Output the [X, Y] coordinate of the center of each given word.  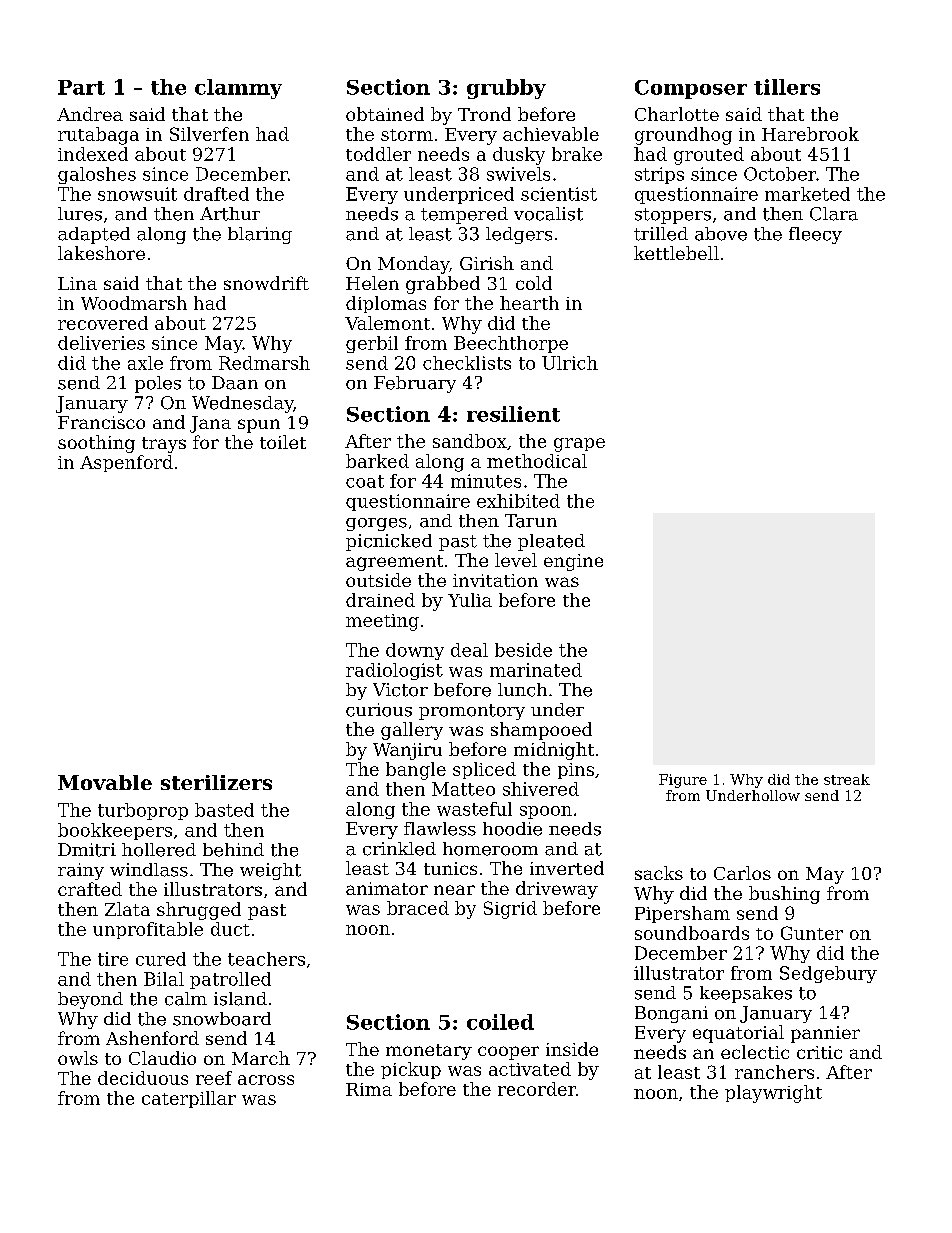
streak [847, 779]
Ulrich [570, 363]
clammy [238, 89]
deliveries [101, 343]
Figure [683, 781]
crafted [90, 889]
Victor [400, 690]
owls [78, 1058]
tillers [787, 87]
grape [579, 445]
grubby [506, 89]
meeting [382, 622]
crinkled [399, 849]
